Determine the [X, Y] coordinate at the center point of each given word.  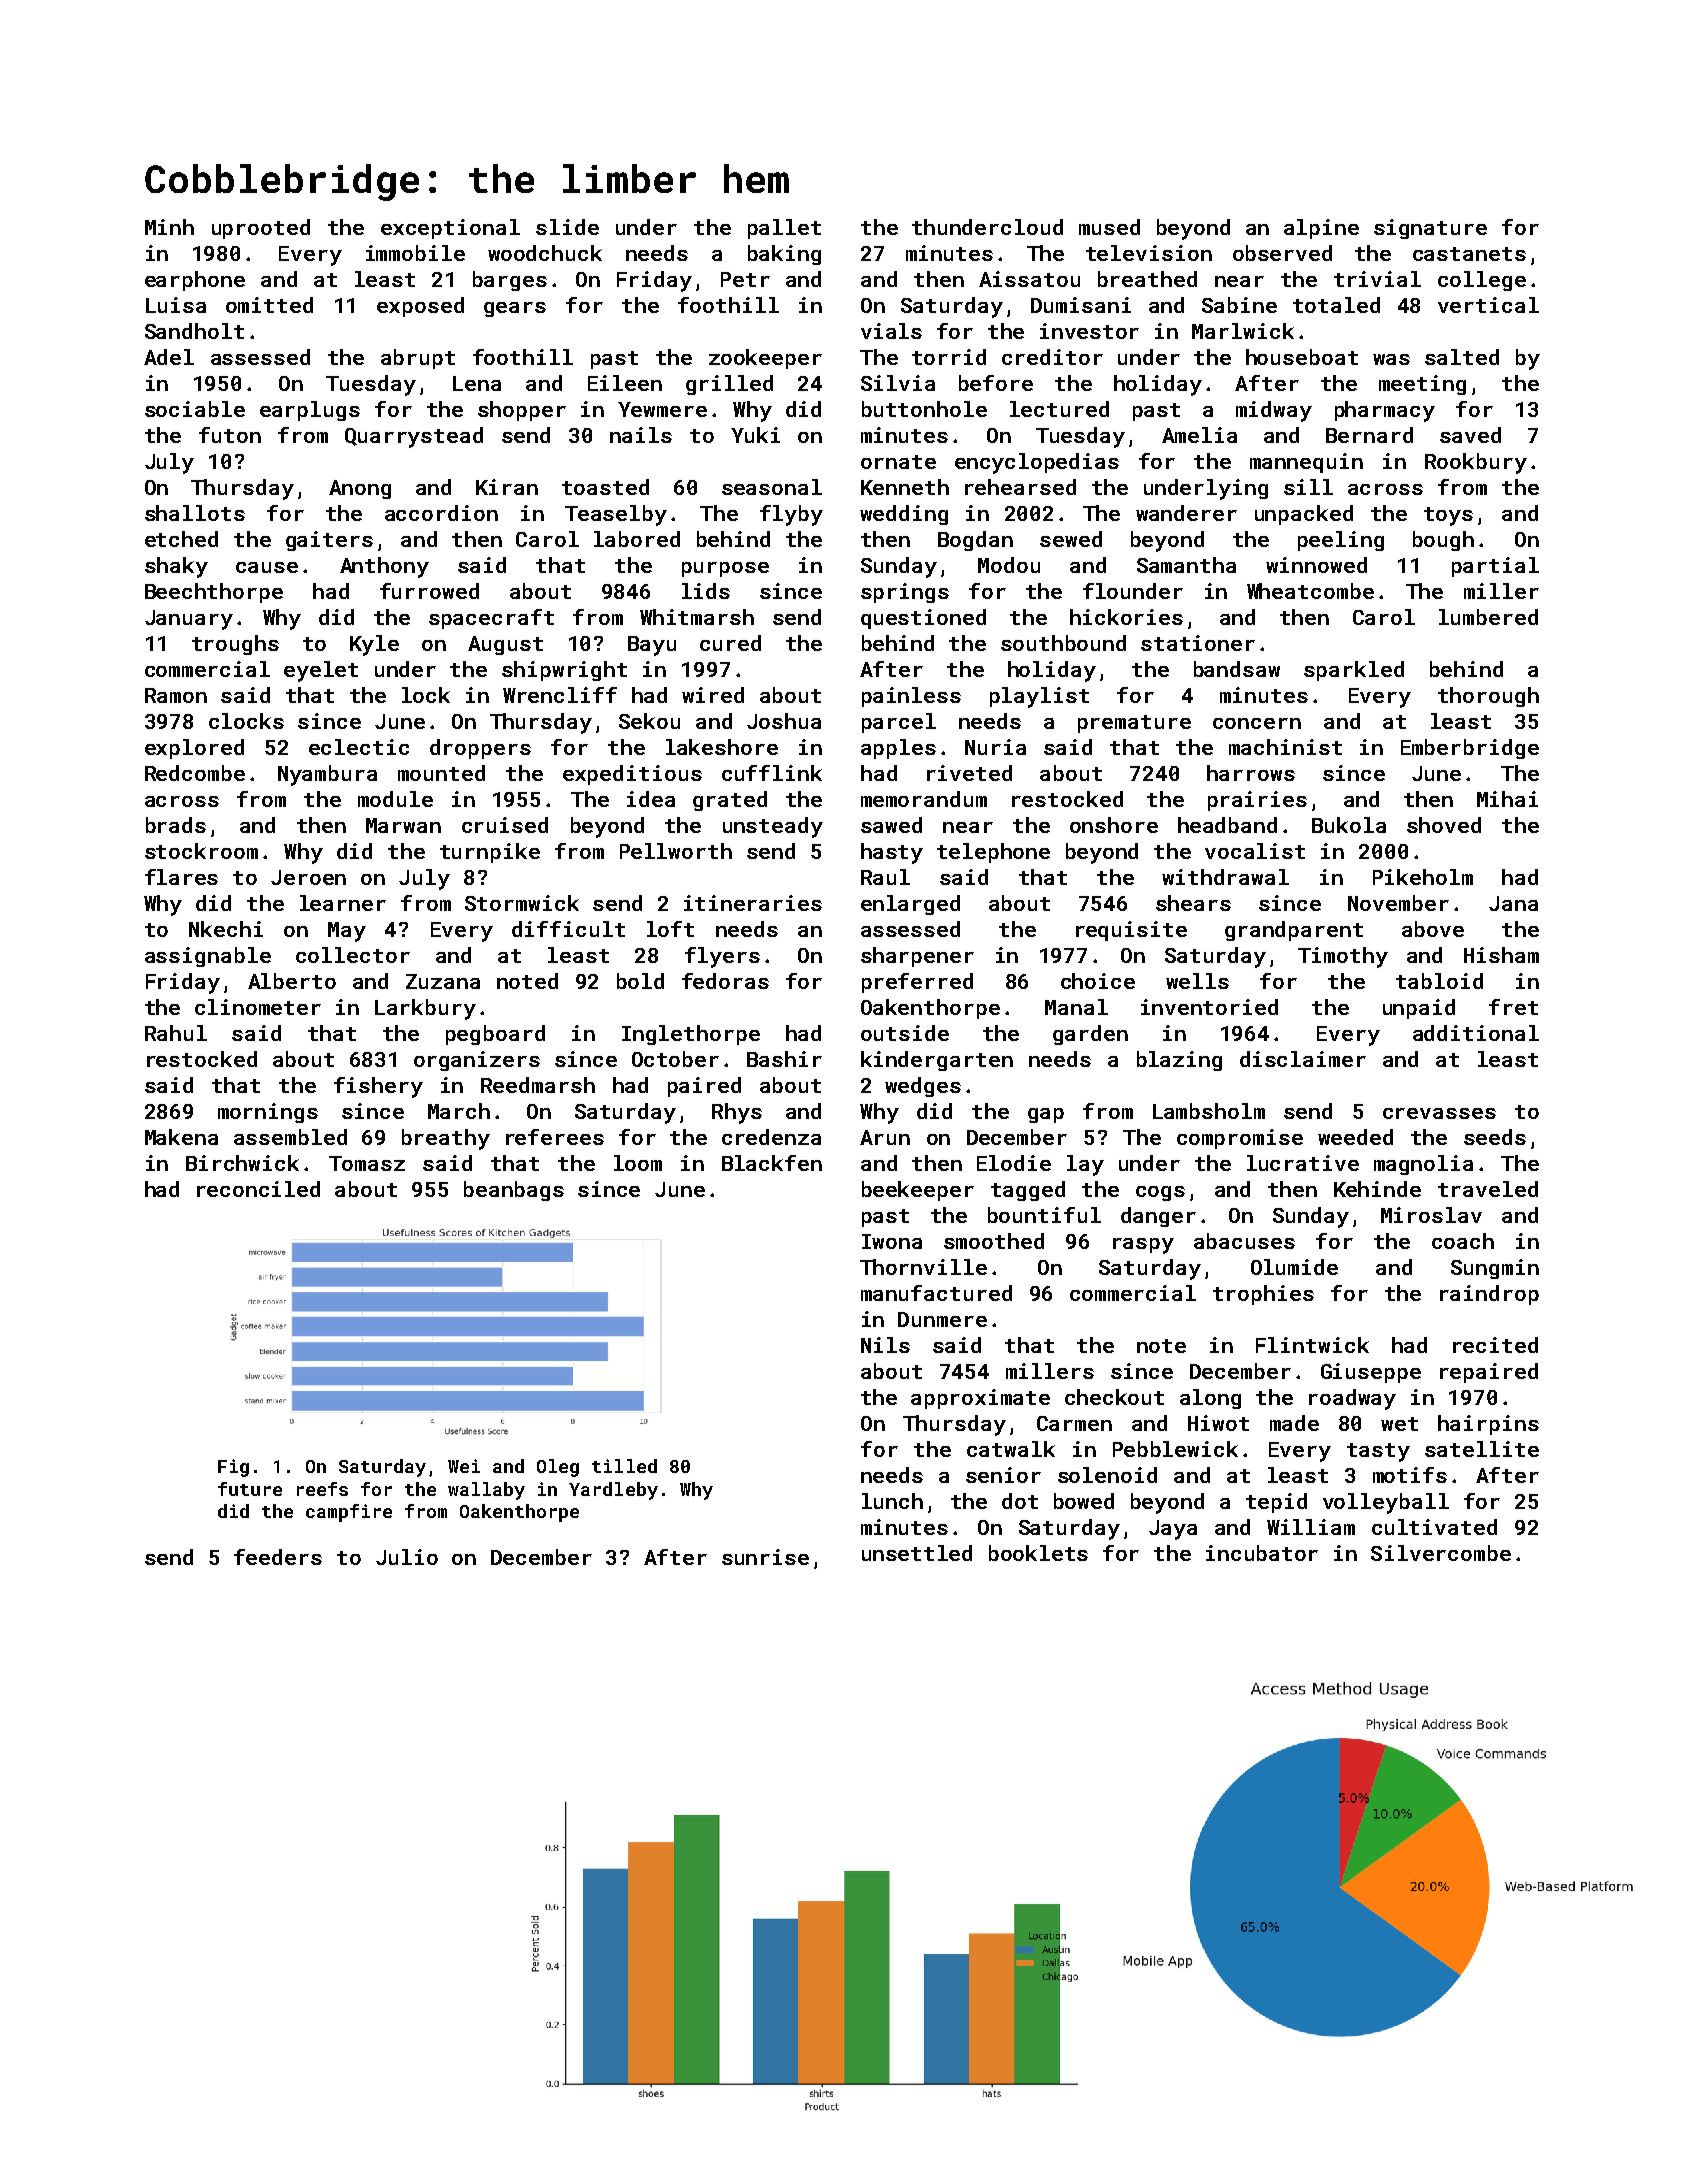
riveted [969, 773]
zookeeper [765, 359]
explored [194, 749]
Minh [169, 227]
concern [1257, 723]
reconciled [258, 1189]
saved [1470, 435]
